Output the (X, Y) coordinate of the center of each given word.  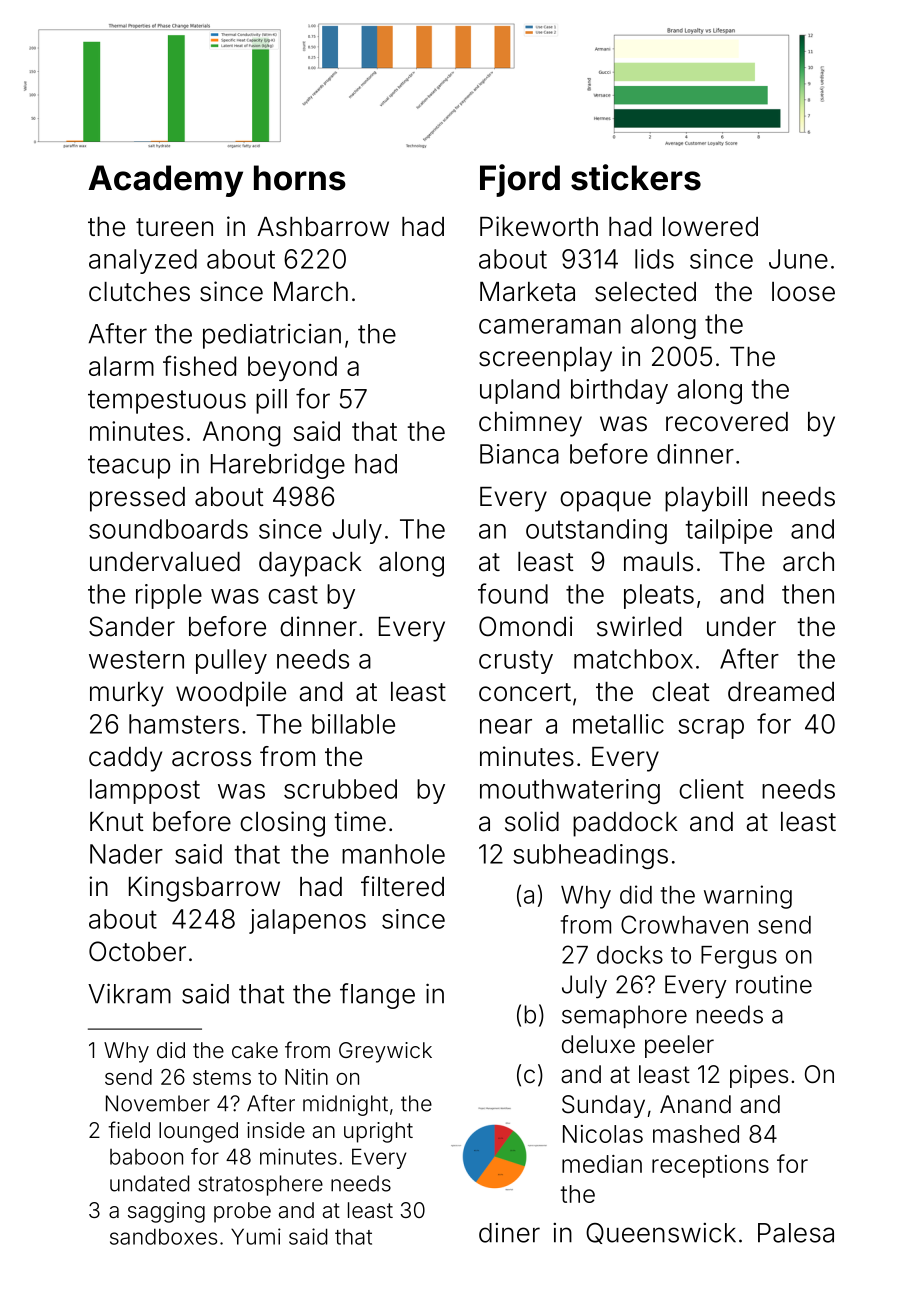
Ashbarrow (323, 227)
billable (353, 724)
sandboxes (163, 1236)
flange (377, 996)
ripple (169, 596)
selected (645, 292)
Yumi (256, 1236)
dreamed (781, 692)
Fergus (739, 957)
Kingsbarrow (204, 889)
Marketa (527, 292)
